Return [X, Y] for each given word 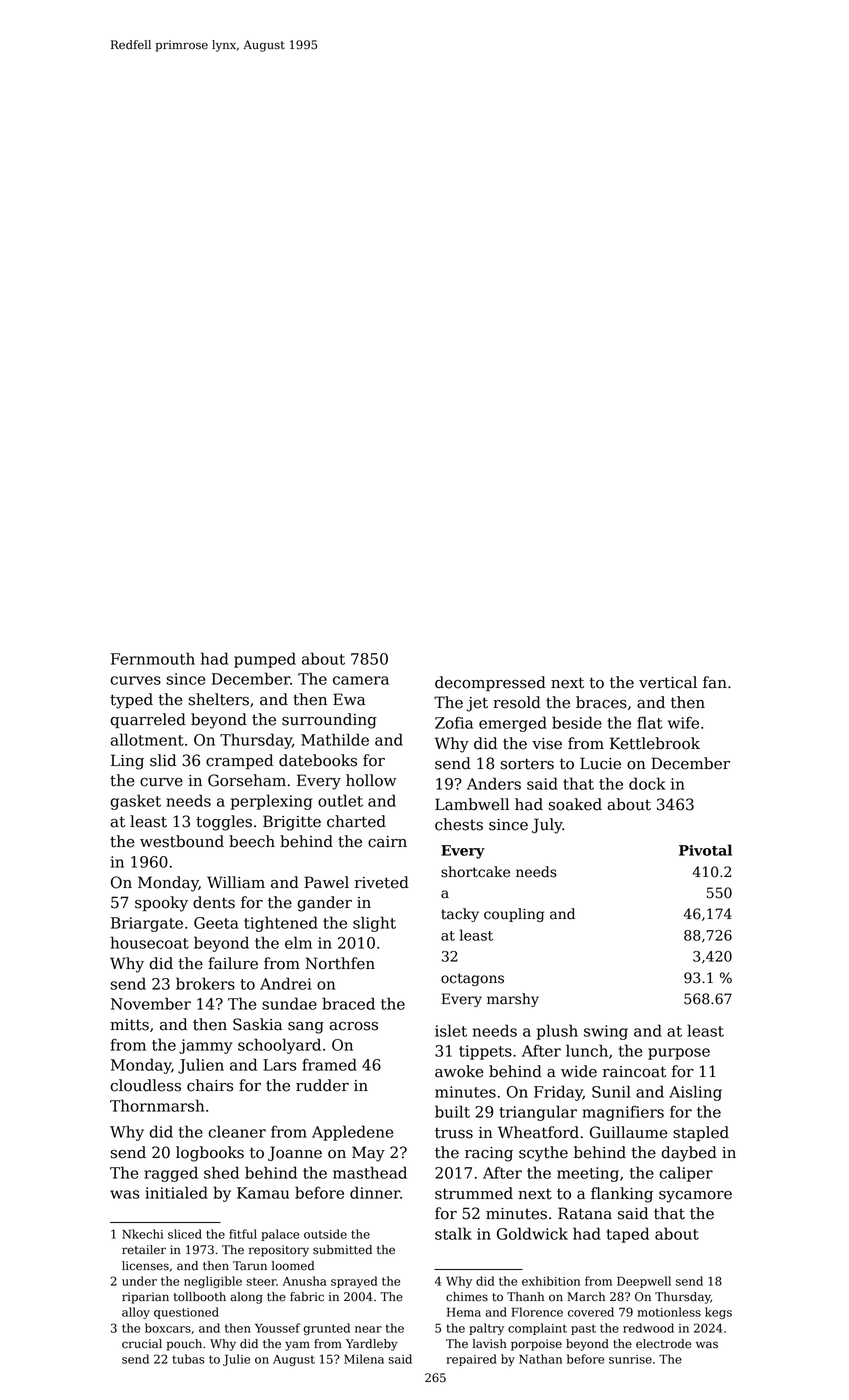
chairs [210, 1085]
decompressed [490, 683]
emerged [513, 724]
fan [715, 682]
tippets [485, 1052]
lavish [490, 1344]
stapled [701, 1133]
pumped [265, 660]
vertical [668, 682]
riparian [145, 1298]
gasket [135, 802]
